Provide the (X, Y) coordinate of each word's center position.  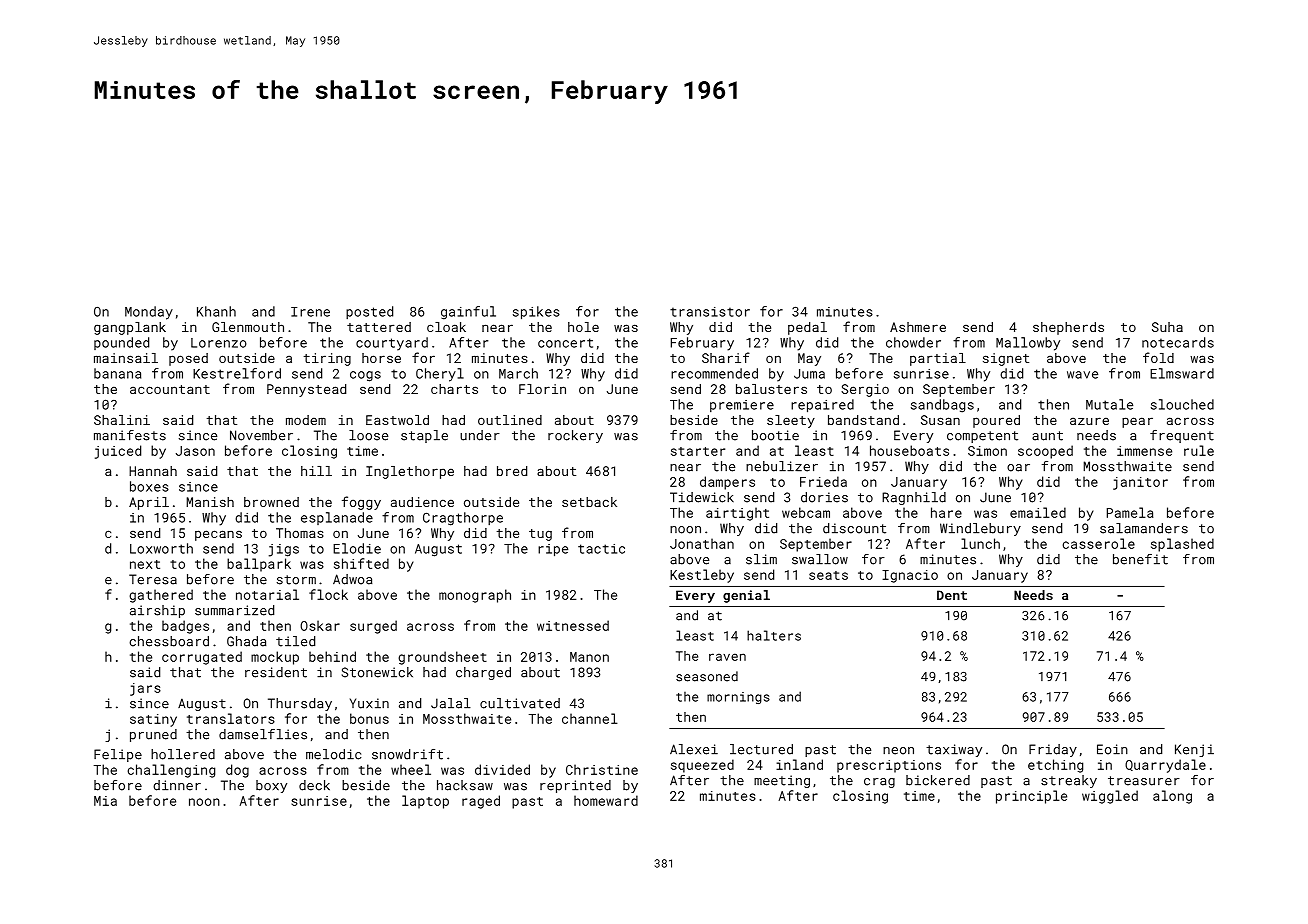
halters (774, 635)
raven (727, 657)
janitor (1140, 483)
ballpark (259, 565)
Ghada (247, 641)
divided (502, 769)
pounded (121, 343)
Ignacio (910, 576)
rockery (575, 436)
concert (565, 343)
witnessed (573, 625)
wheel (411, 769)
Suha (1167, 327)
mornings (738, 698)
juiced (118, 452)
